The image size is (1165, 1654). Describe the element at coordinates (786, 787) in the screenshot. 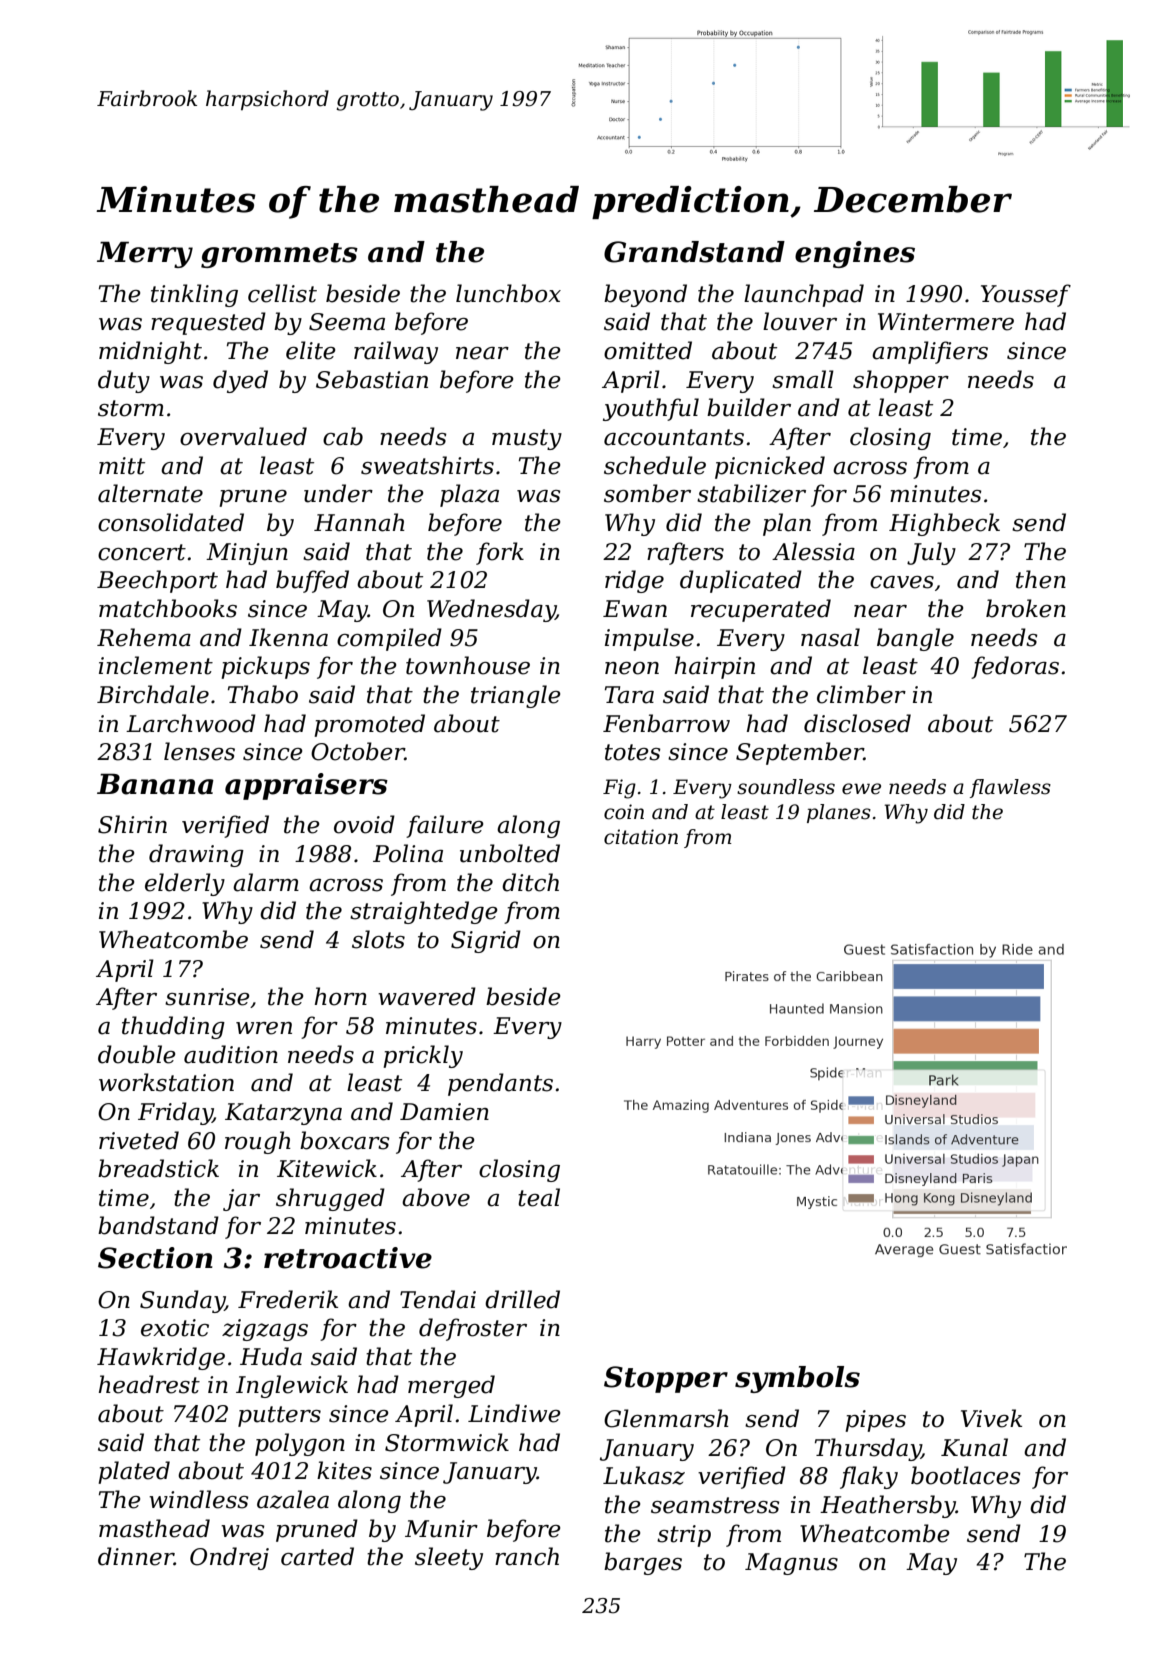

I see `soundless` at that location.
